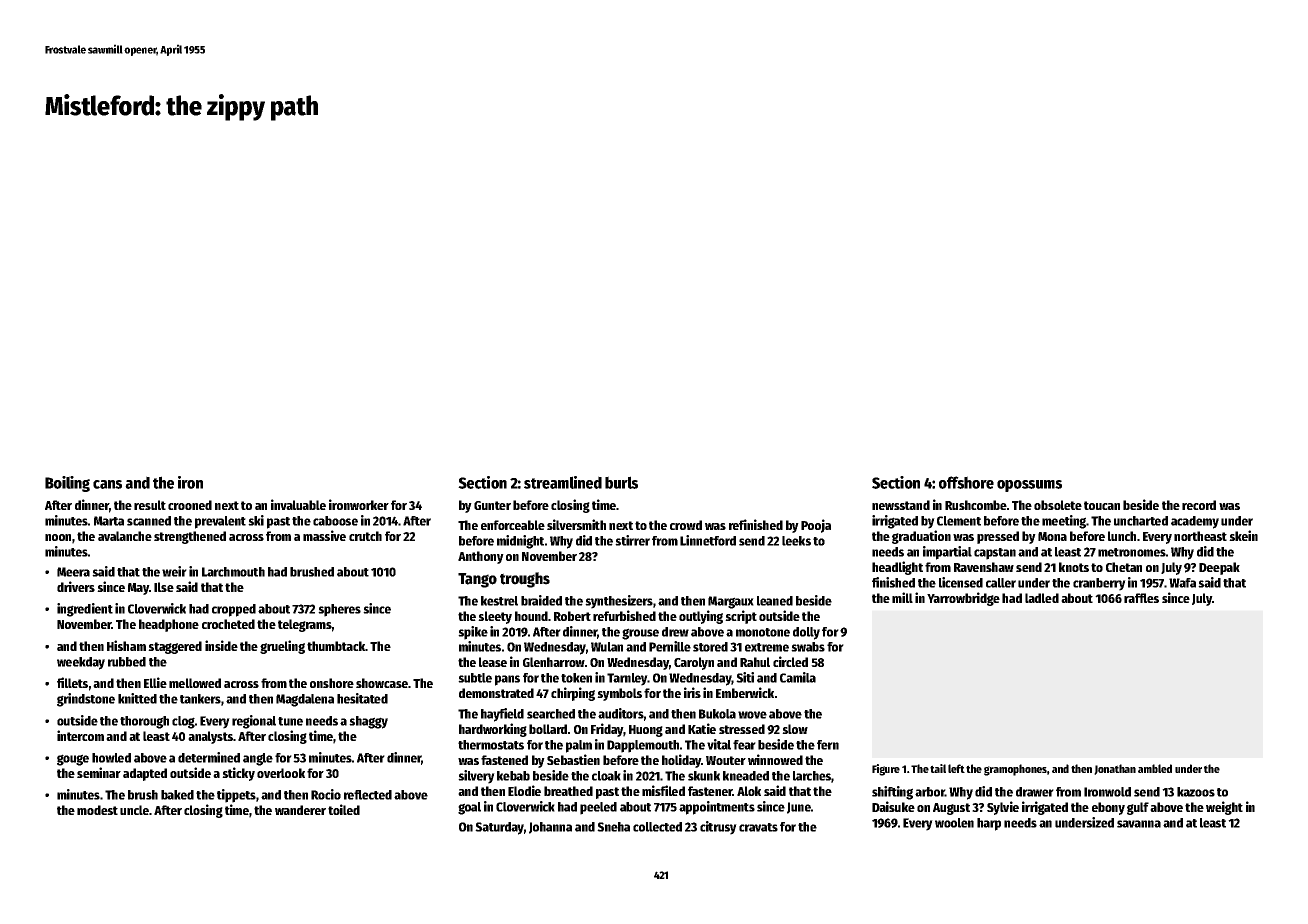 This screenshot has height=924, width=1308. Describe the element at coordinates (621, 713) in the screenshot. I see `auditors` at that location.
